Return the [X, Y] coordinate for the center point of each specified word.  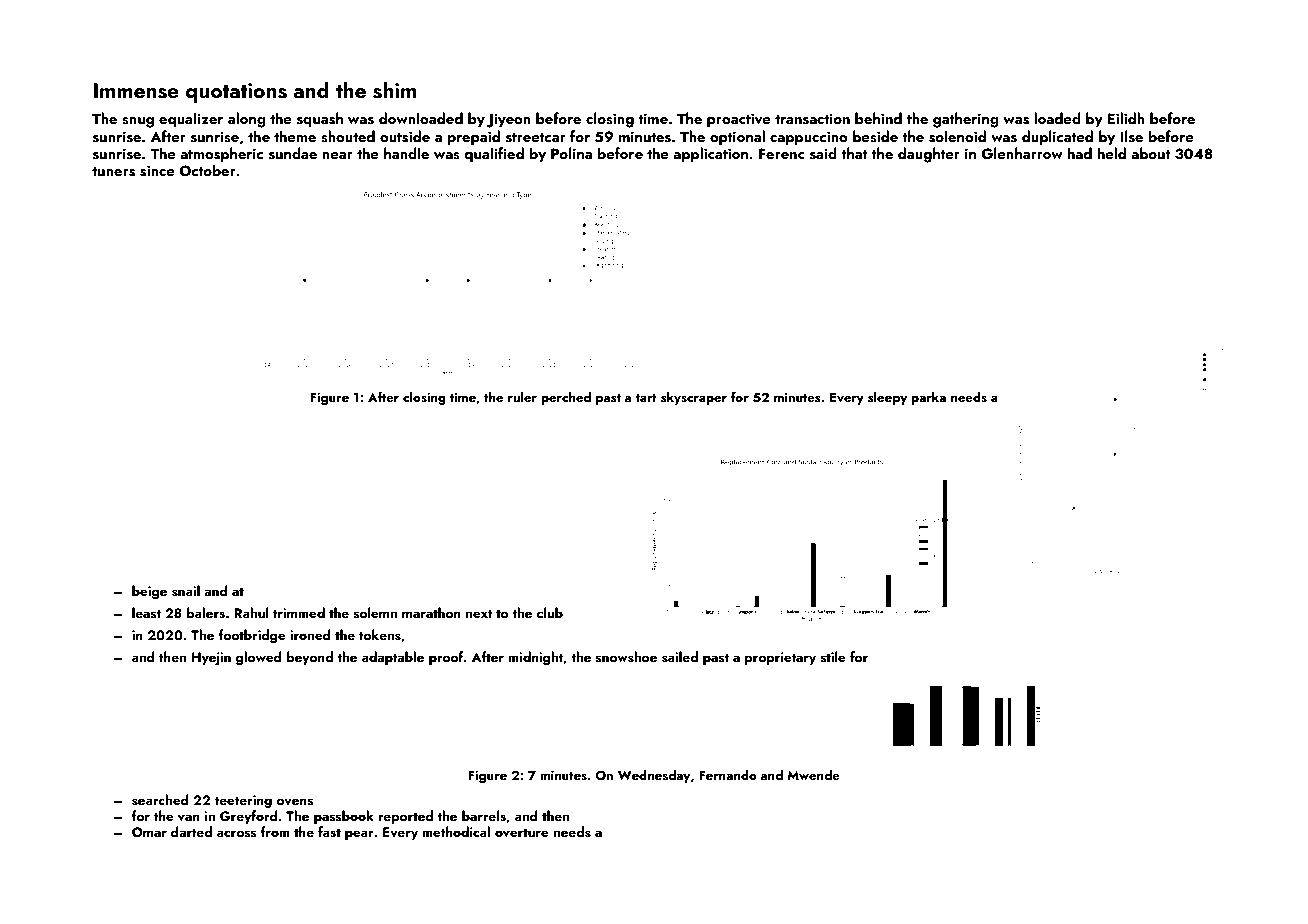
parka [928, 398]
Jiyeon [508, 120]
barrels [484, 816]
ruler [522, 396]
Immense [136, 91]
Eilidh [1126, 118]
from [275, 831]
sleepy [887, 398]
